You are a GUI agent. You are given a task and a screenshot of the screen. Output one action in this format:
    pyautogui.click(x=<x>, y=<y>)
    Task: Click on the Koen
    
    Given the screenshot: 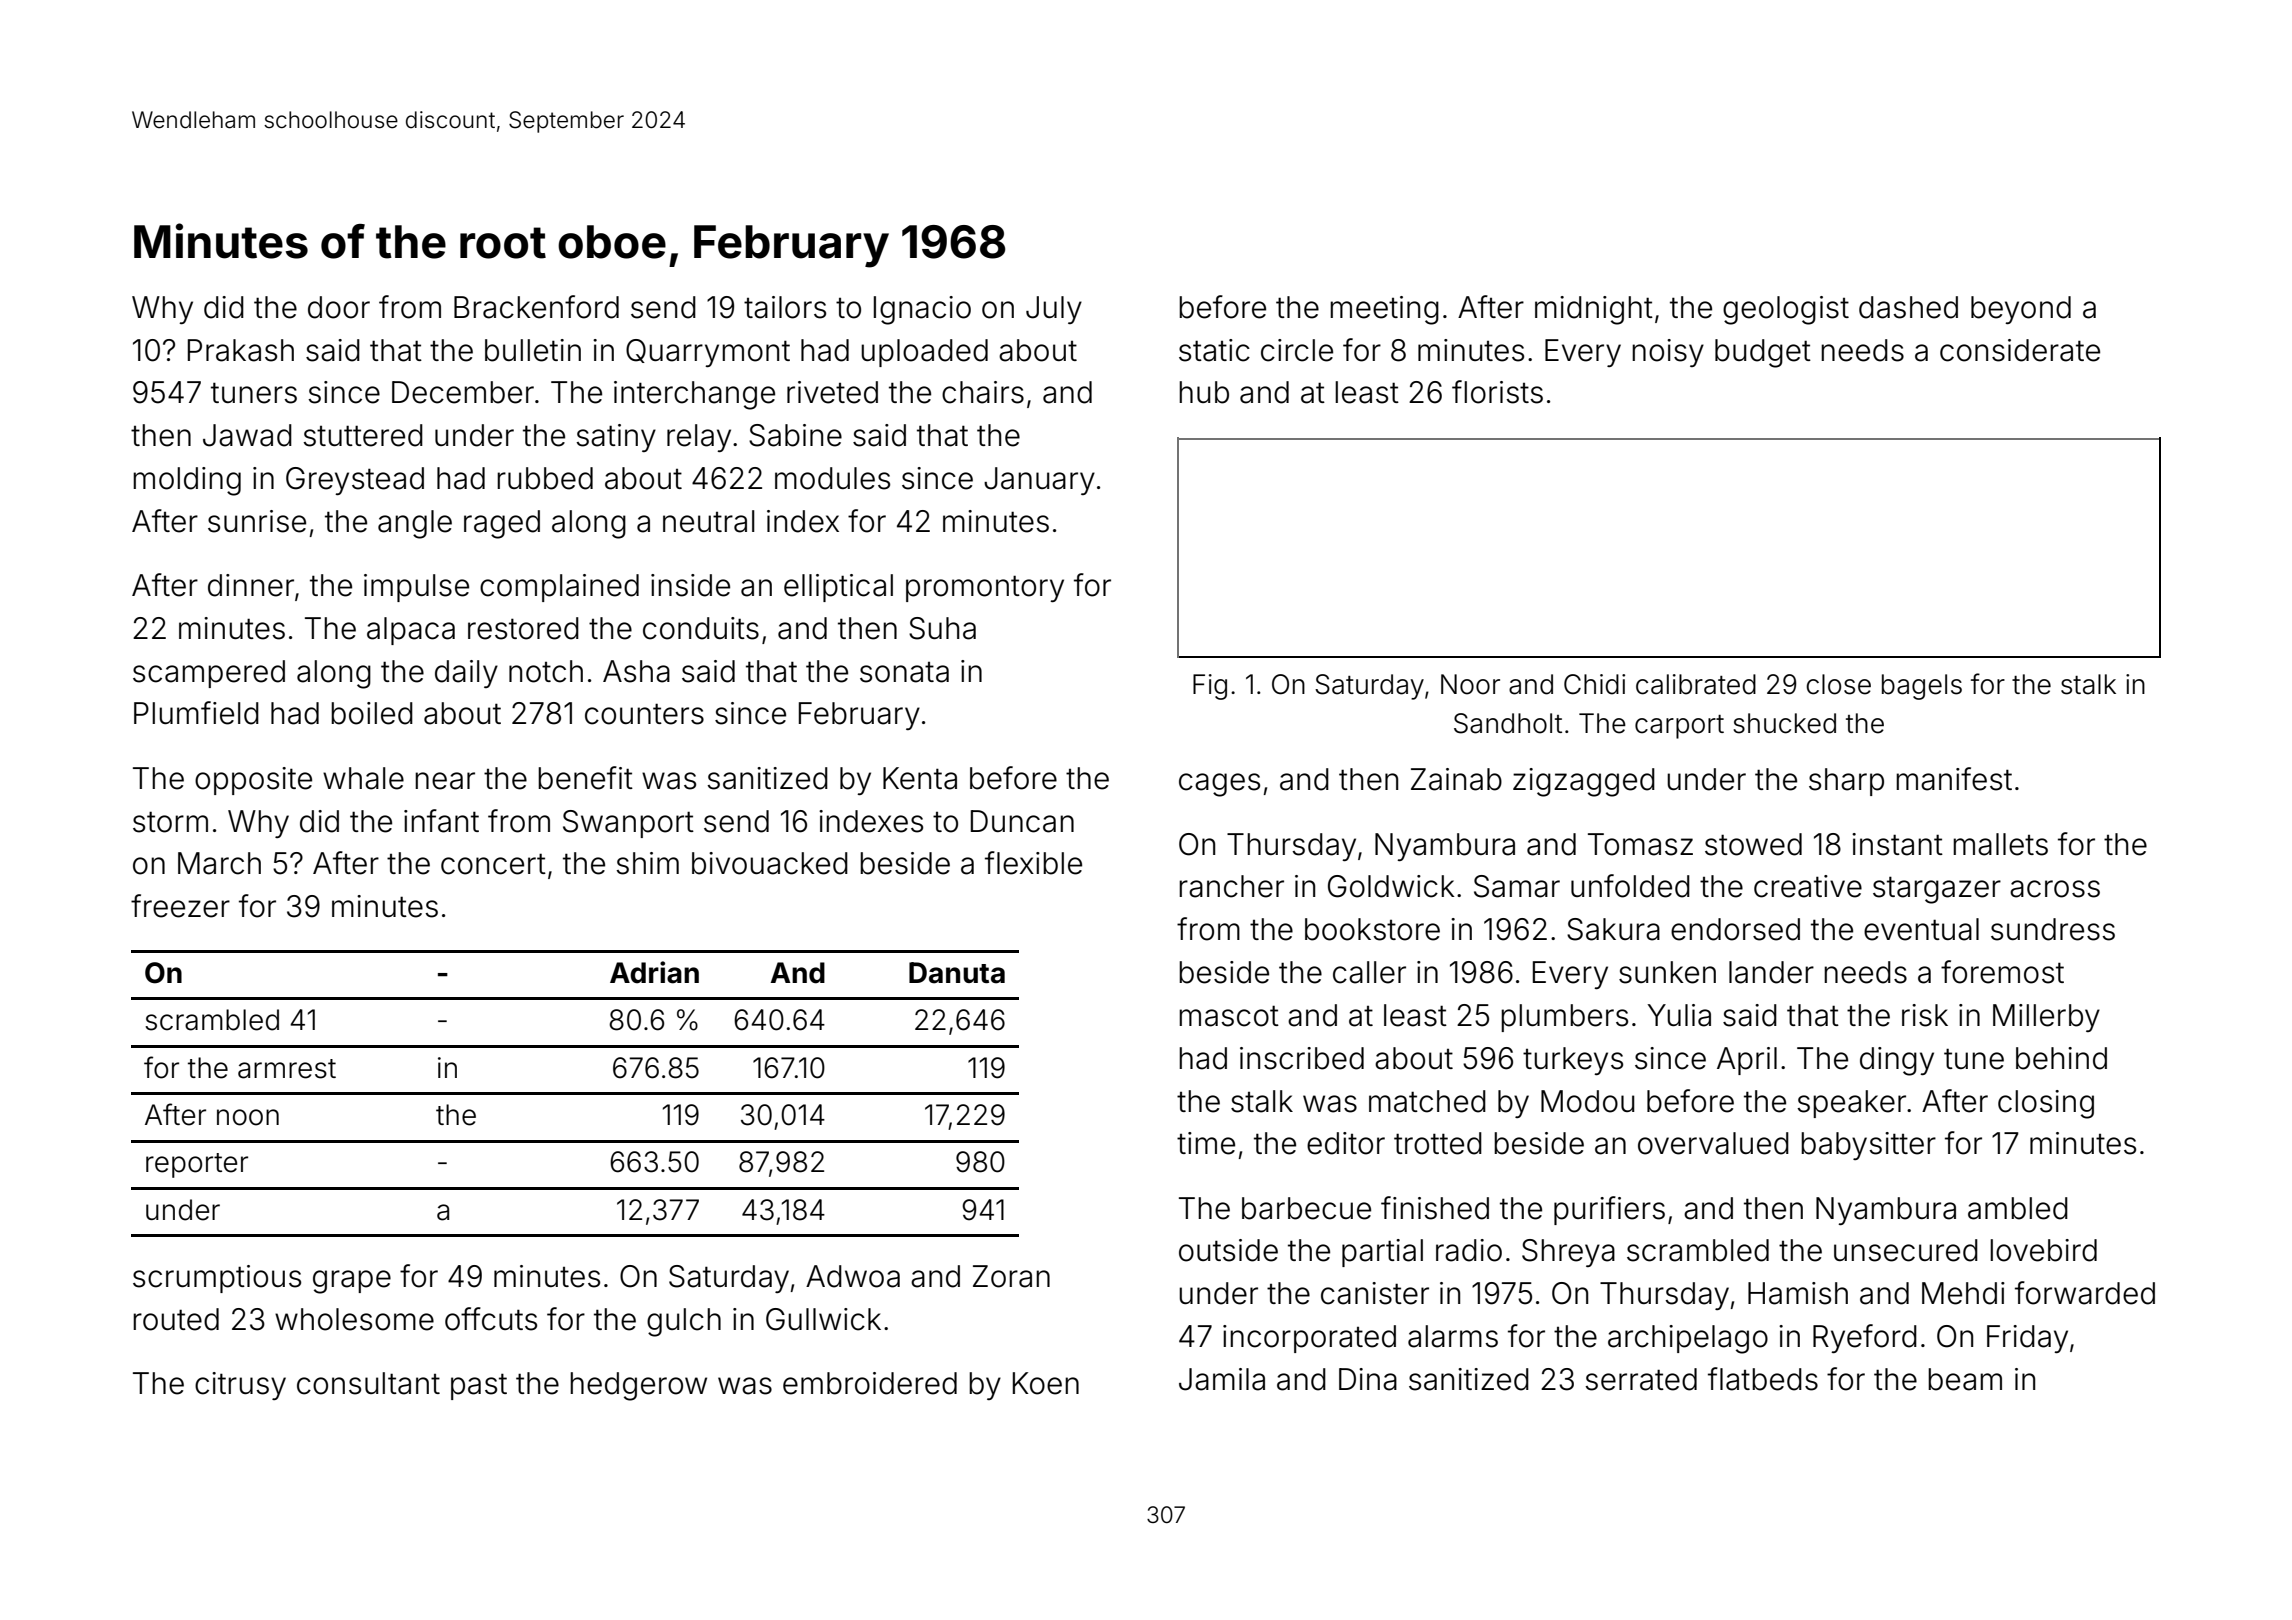 What is the action you would take?
    pyautogui.click(x=1046, y=1383)
